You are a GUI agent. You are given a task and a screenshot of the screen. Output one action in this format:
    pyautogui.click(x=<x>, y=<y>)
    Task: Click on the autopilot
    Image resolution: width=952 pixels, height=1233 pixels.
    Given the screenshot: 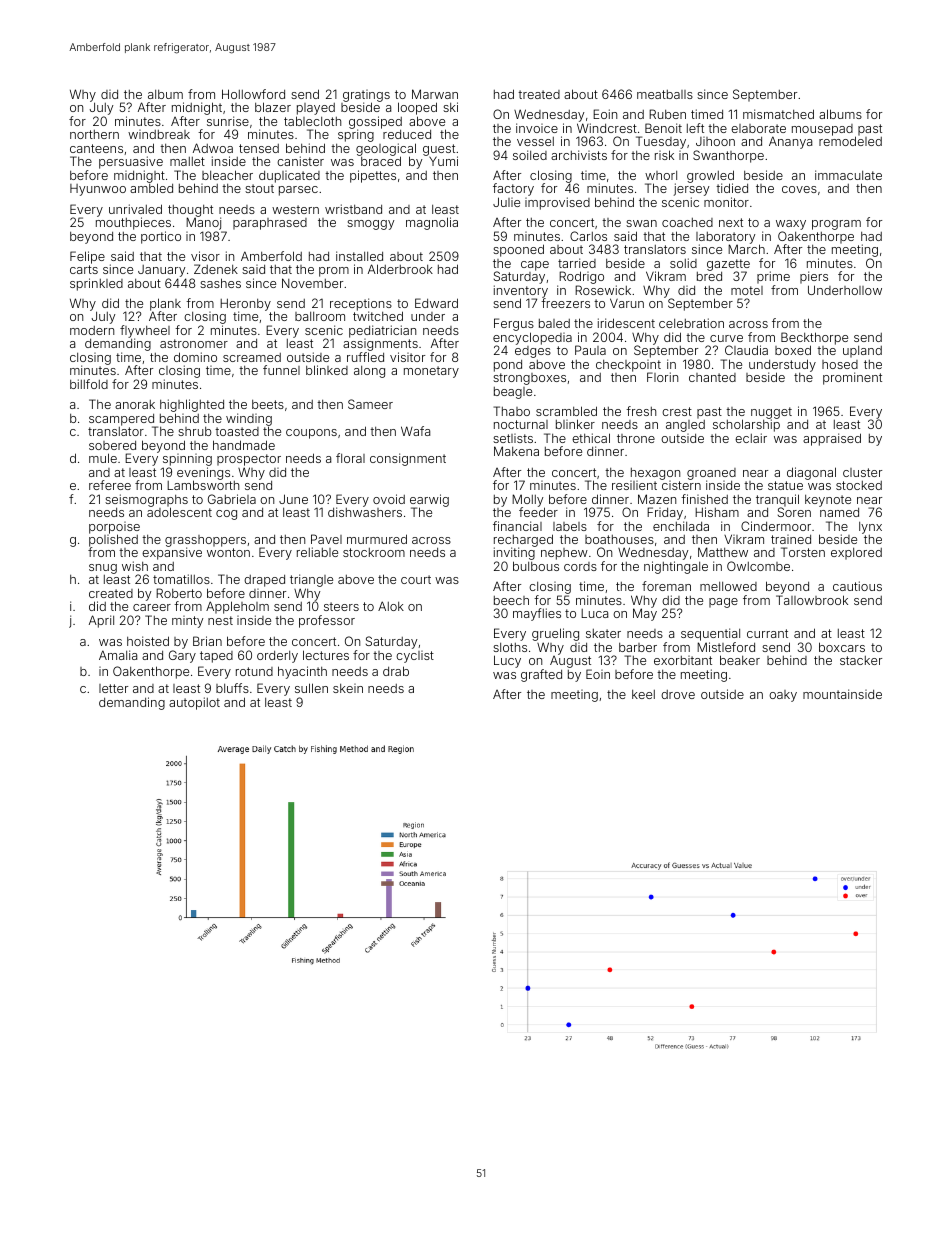 What is the action you would take?
    pyautogui.click(x=194, y=703)
